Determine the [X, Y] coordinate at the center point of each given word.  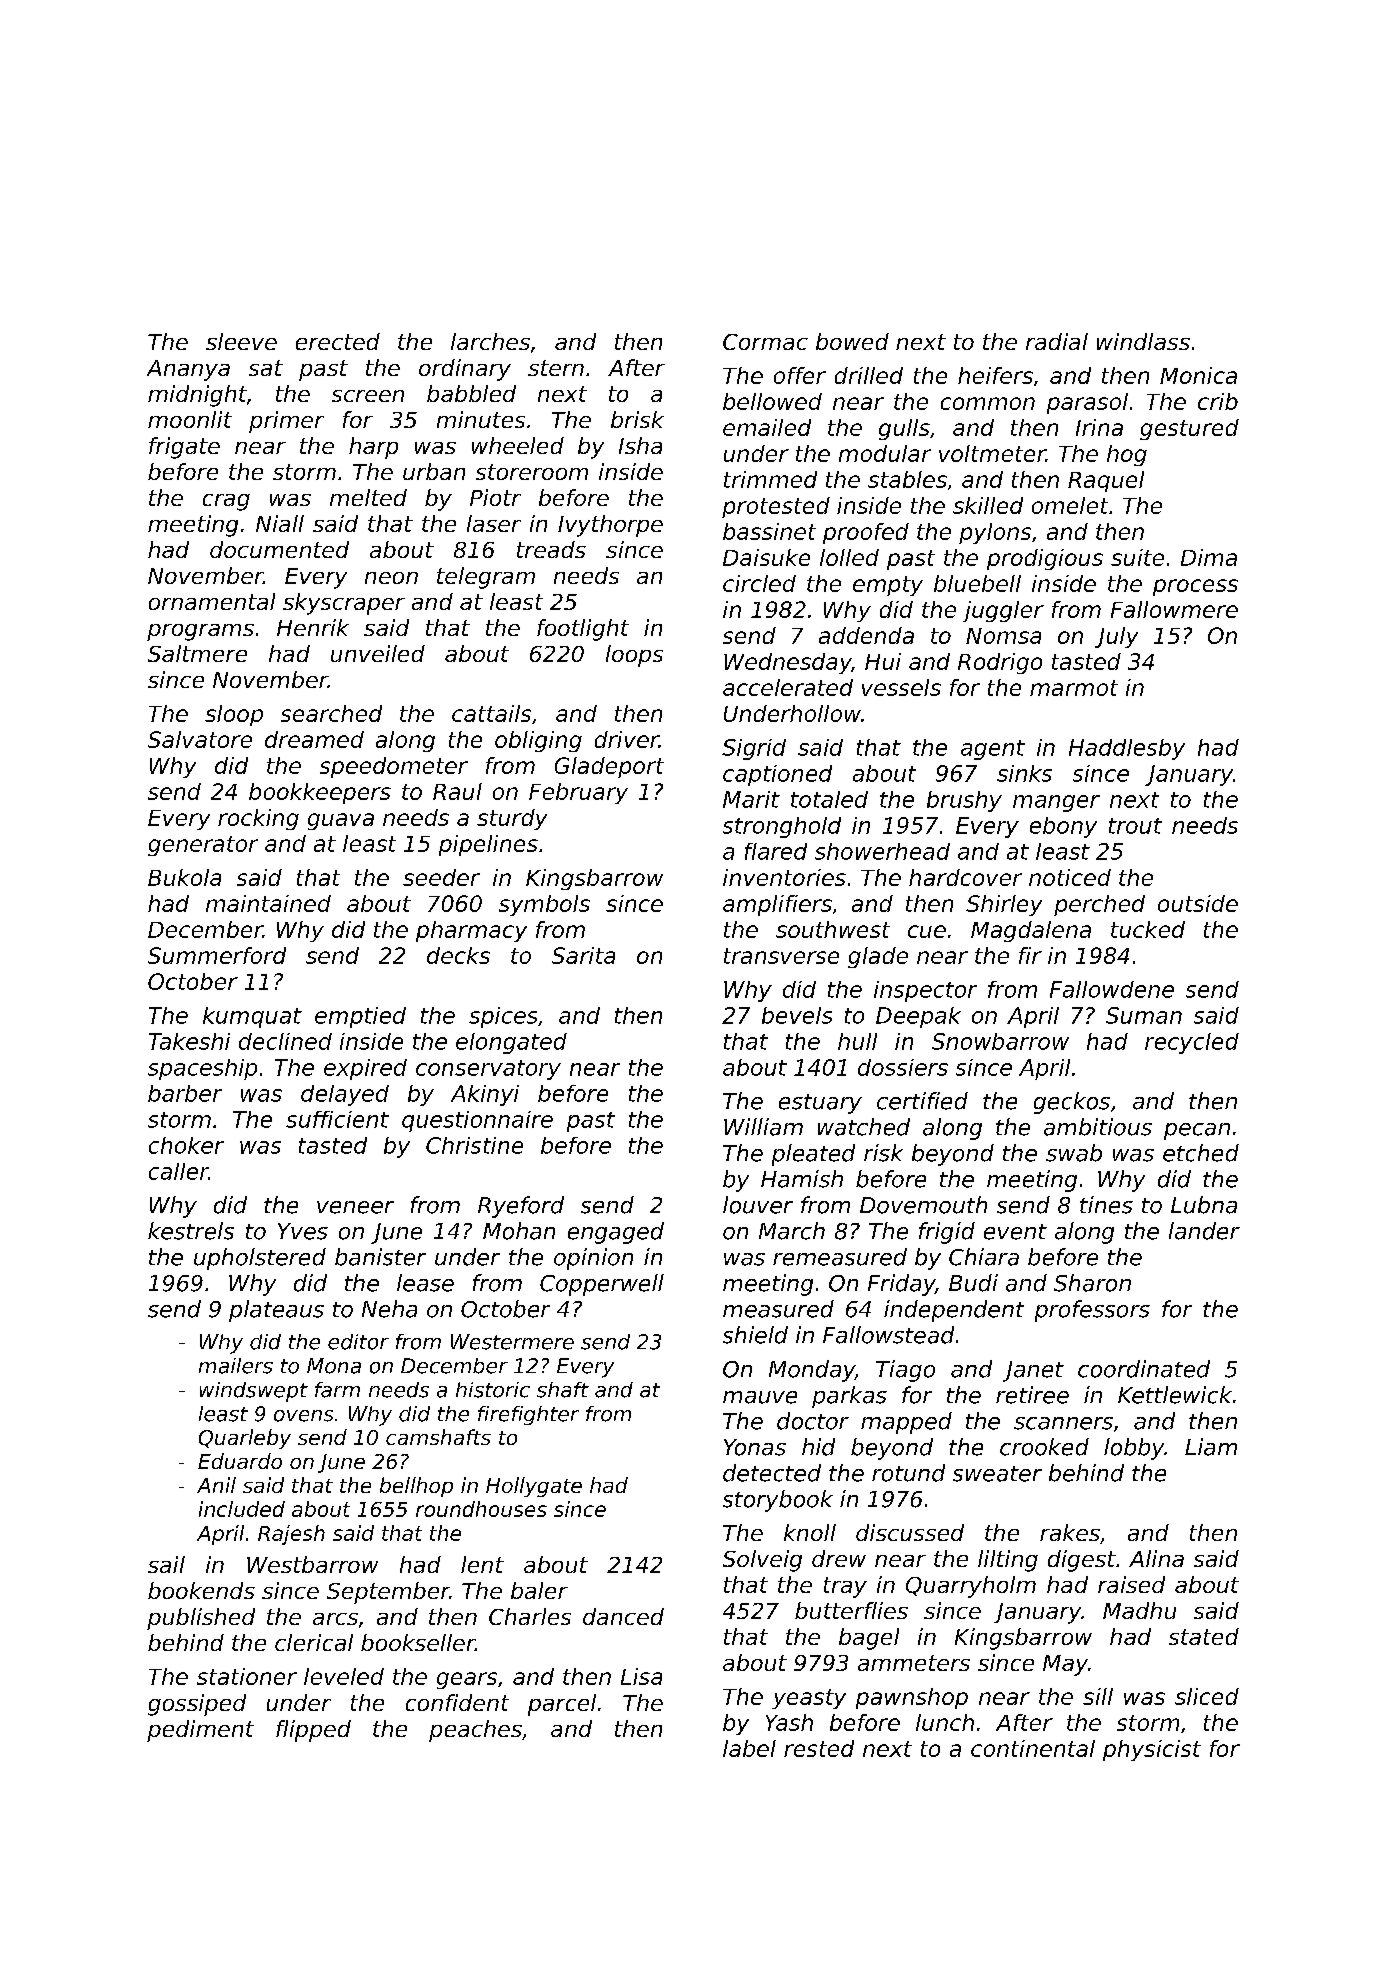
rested [819, 1748]
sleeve [241, 341]
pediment [200, 1731]
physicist [1152, 1750]
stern [556, 368]
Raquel [1106, 481]
